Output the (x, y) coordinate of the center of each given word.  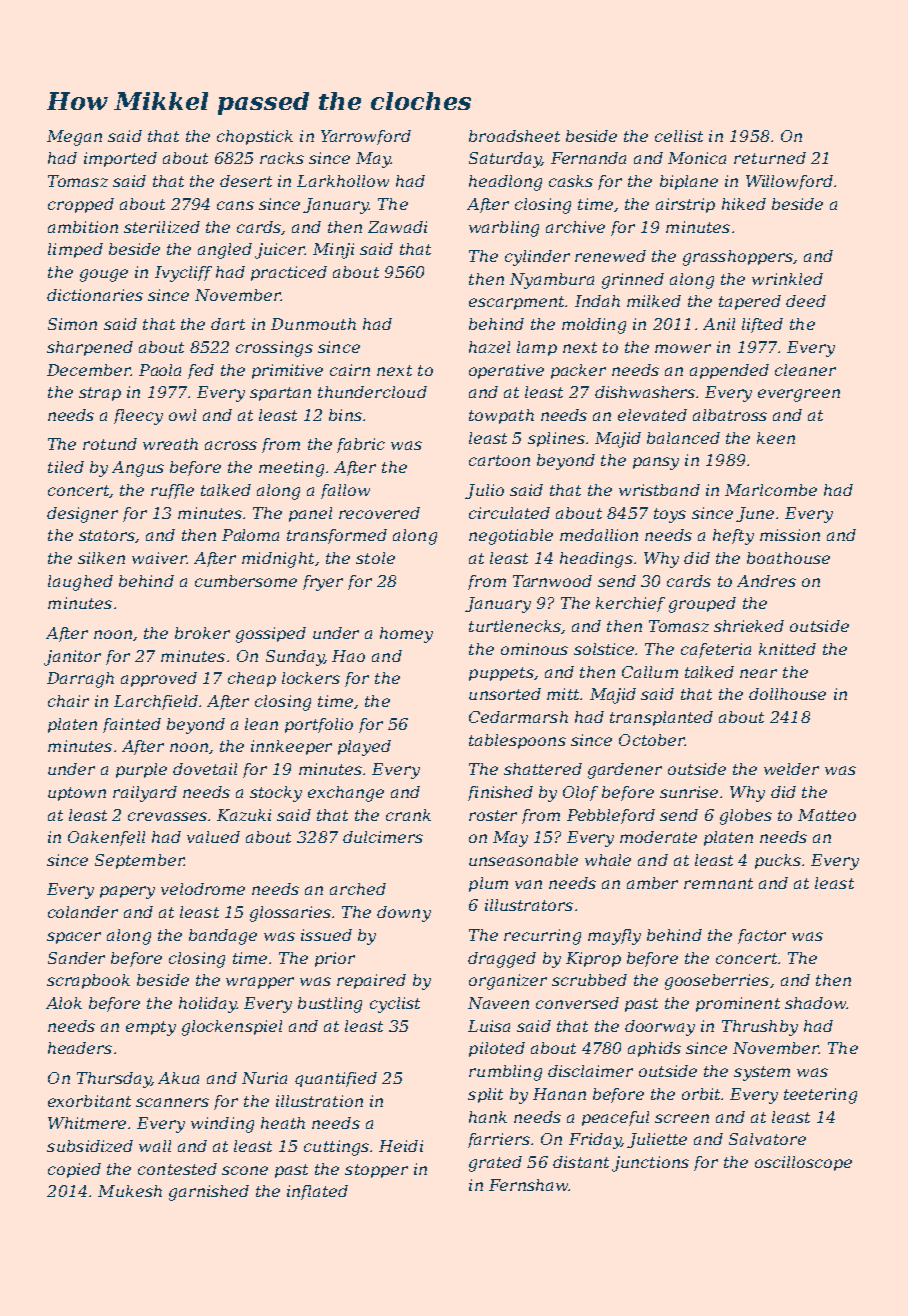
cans (235, 205)
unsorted (505, 694)
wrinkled (787, 279)
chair (68, 701)
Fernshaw (529, 1185)
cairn (350, 370)
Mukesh (130, 1191)
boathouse (788, 558)
